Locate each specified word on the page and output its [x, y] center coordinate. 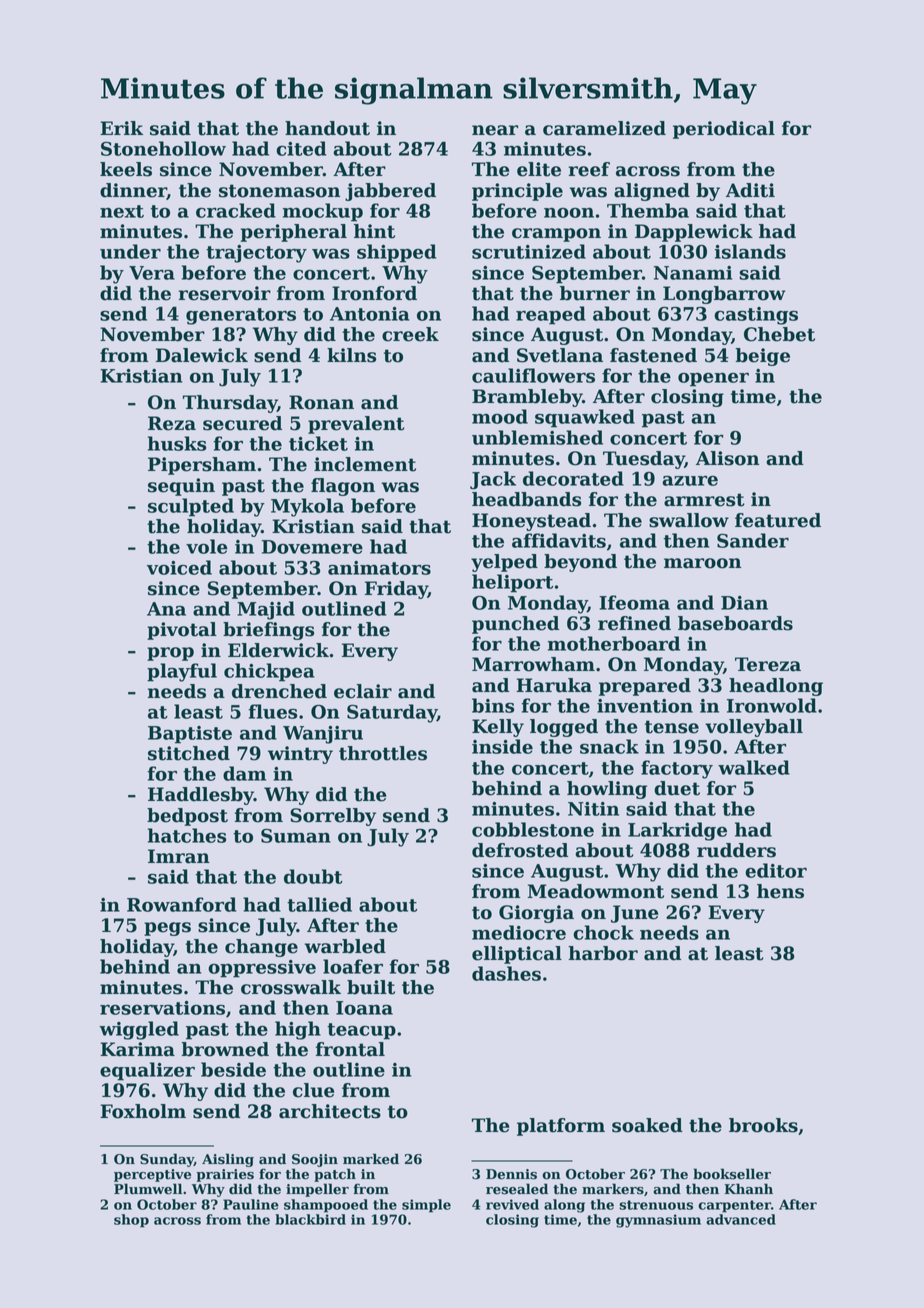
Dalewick [202, 355]
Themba [648, 210]
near [495, 130]
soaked [647, 1125]
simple [426, 1206]
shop [131, 1221]
